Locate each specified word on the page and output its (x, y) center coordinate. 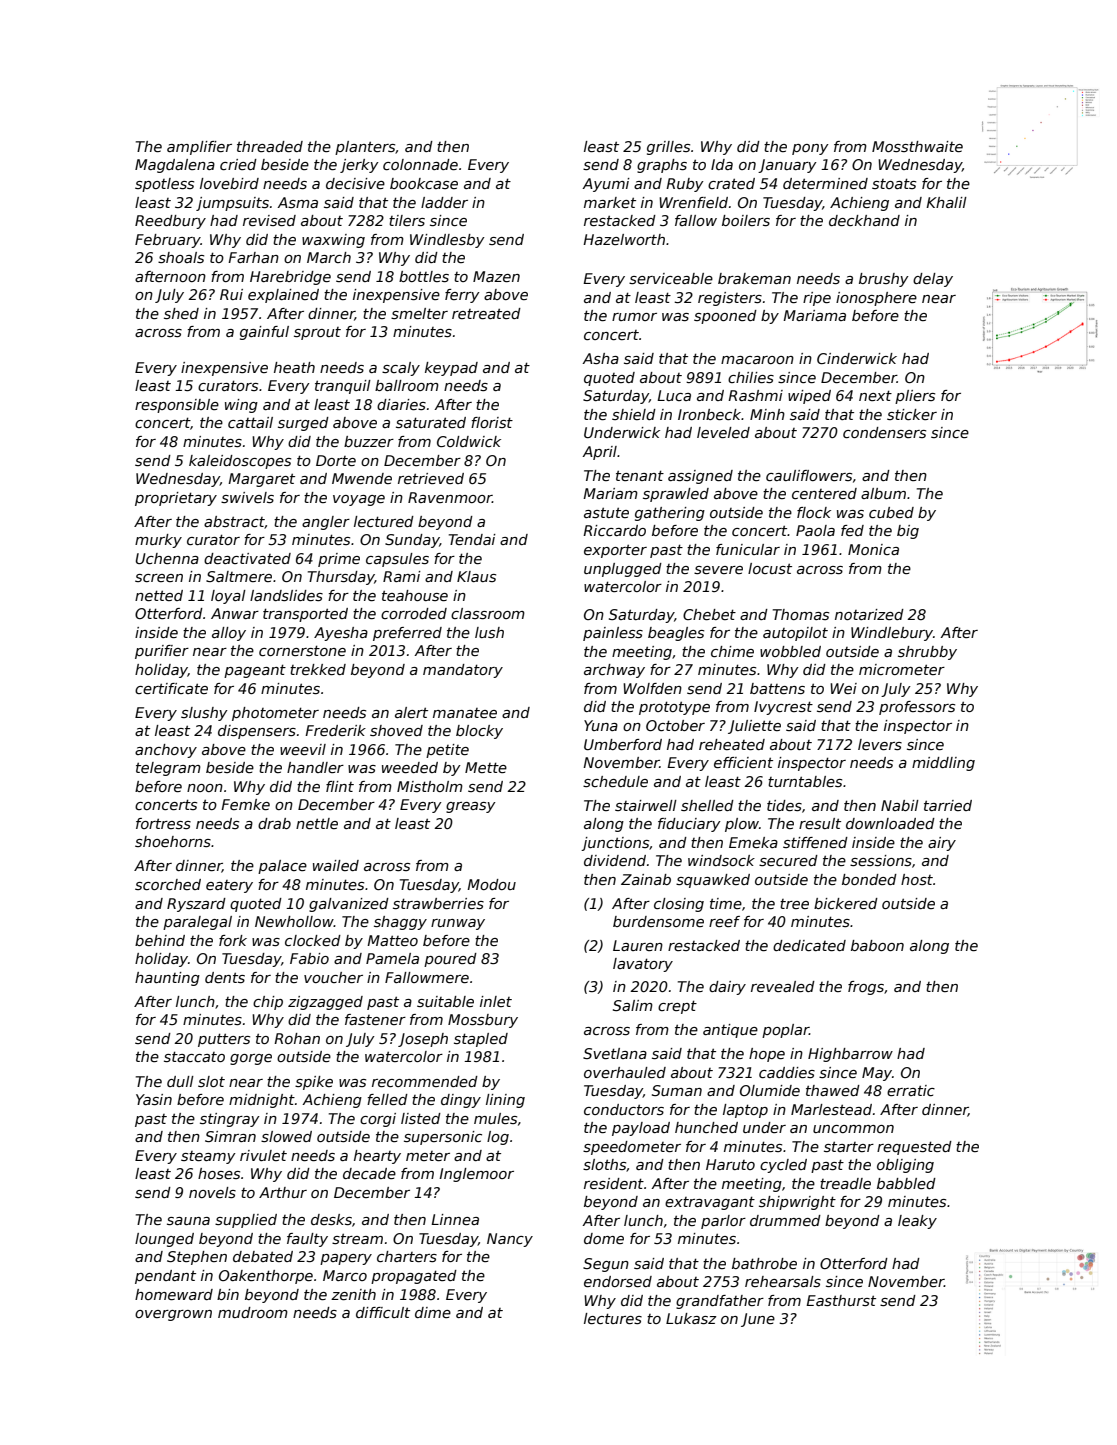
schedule (615, 781)
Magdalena (175, 166)
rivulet (263, 1155)
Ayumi (606, 185)
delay (933, 280)
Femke (245, 804)
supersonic (443, 1138)
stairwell (646, 805)
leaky (917, 1222)
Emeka (753, 842)
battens (777, 688)
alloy (229, 634)
